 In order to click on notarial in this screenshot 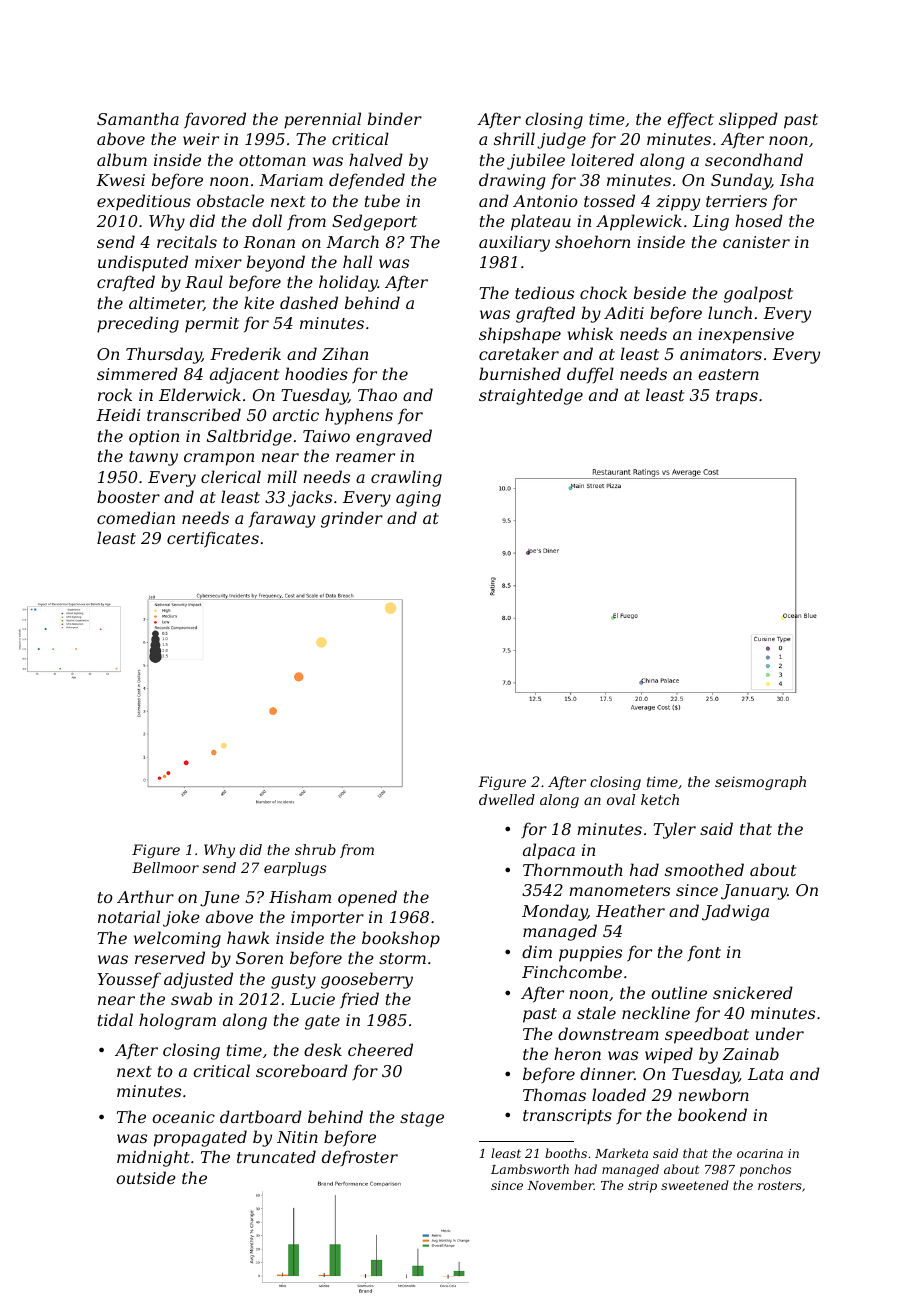, I will do `click(129, 916)`.
